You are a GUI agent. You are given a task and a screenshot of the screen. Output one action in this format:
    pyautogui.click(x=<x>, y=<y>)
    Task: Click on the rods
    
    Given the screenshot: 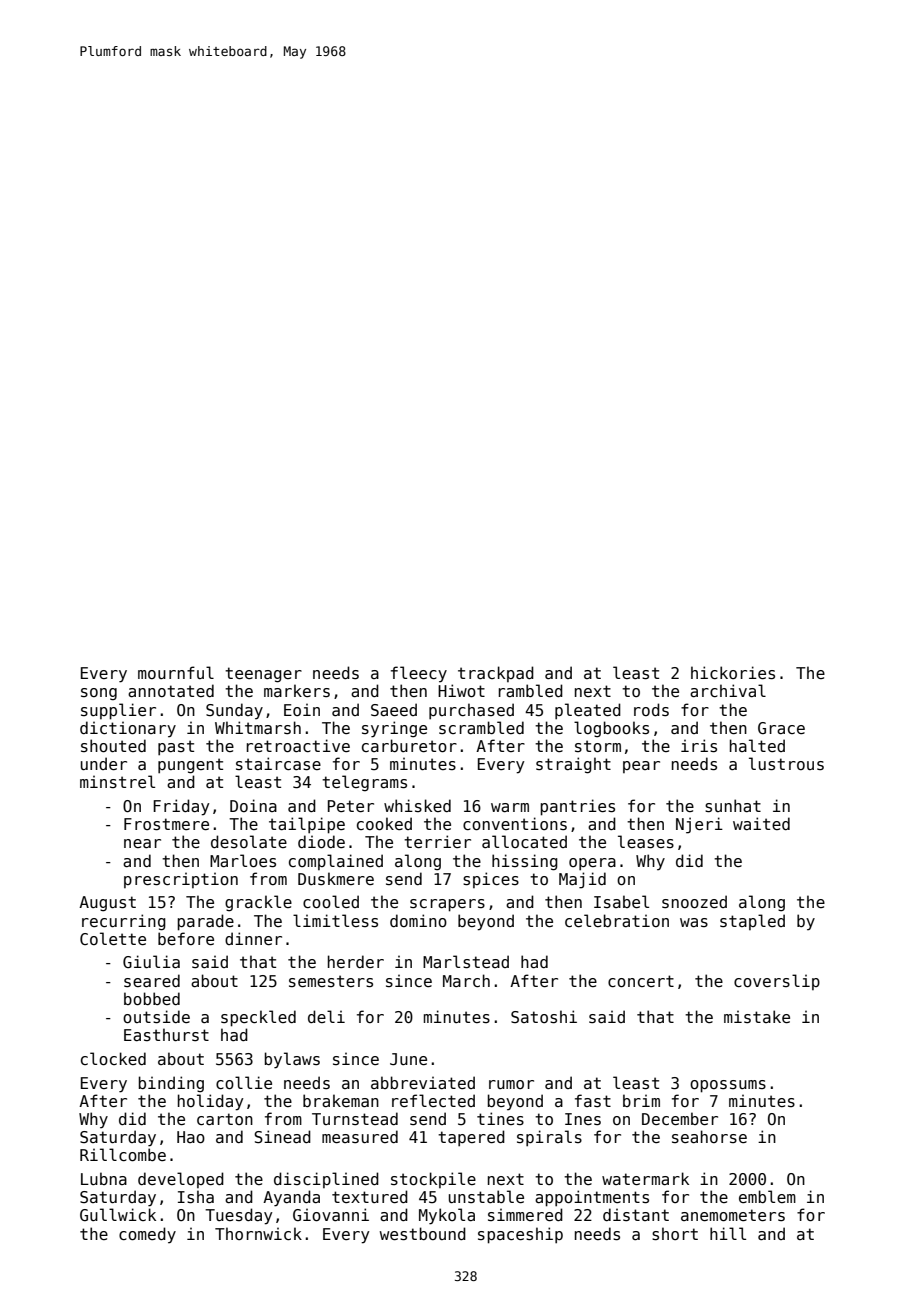 What is the action you would take?
    pyautogui.click(x=651, y=710)
